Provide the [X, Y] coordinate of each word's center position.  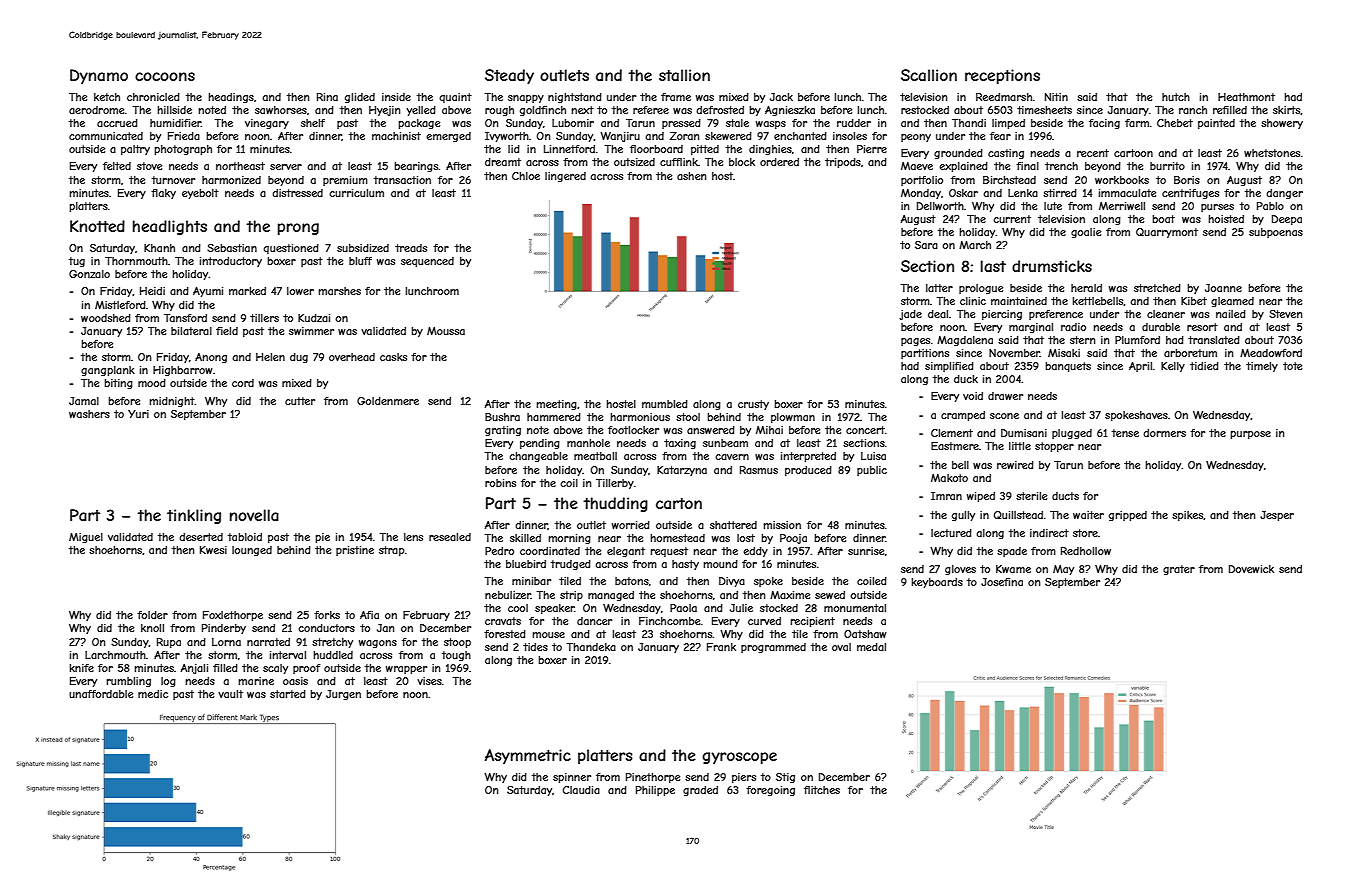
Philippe [655, 791]
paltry [135, 150]
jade [910, 315]
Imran [946, 496]
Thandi [969, 123]
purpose [1250, 435]
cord [243, 383]
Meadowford [1271, 353]
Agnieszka [790, 111]
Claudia [581, 790]
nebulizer [508, 595]
